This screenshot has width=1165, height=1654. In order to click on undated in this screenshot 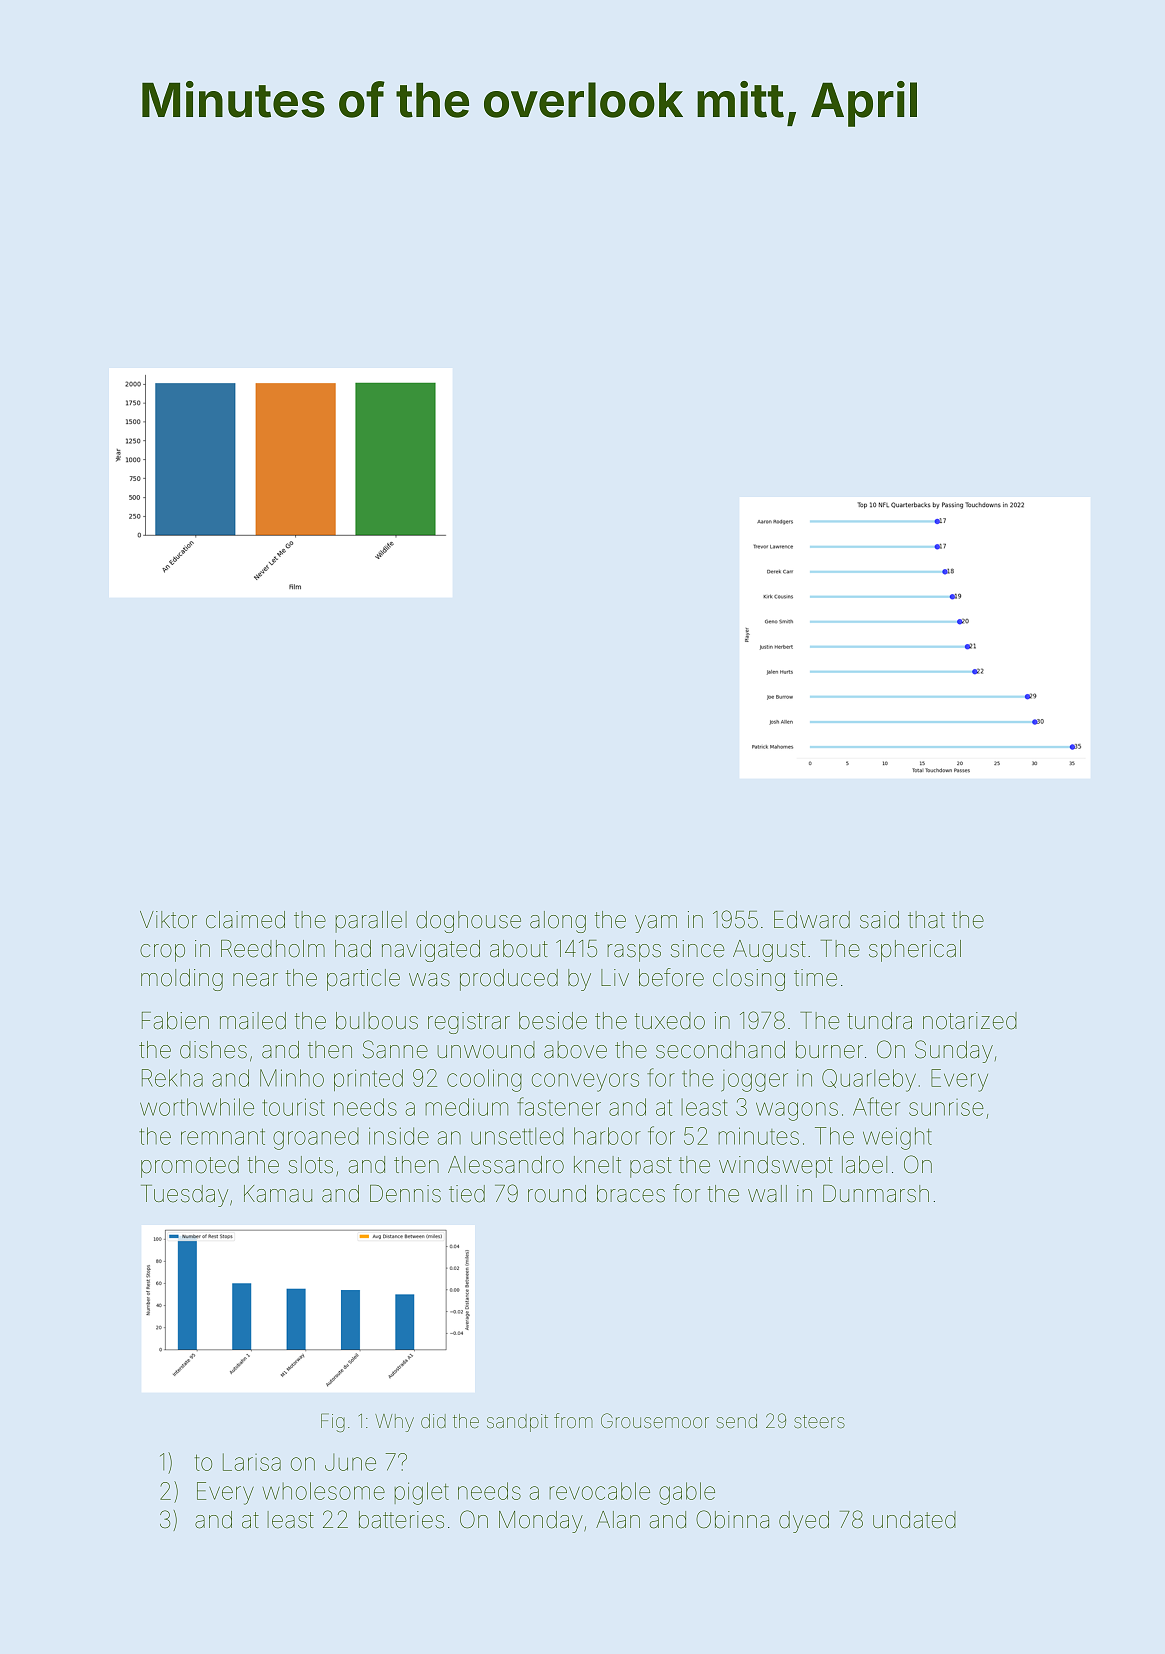, I will do `click(914, 1520)`.
